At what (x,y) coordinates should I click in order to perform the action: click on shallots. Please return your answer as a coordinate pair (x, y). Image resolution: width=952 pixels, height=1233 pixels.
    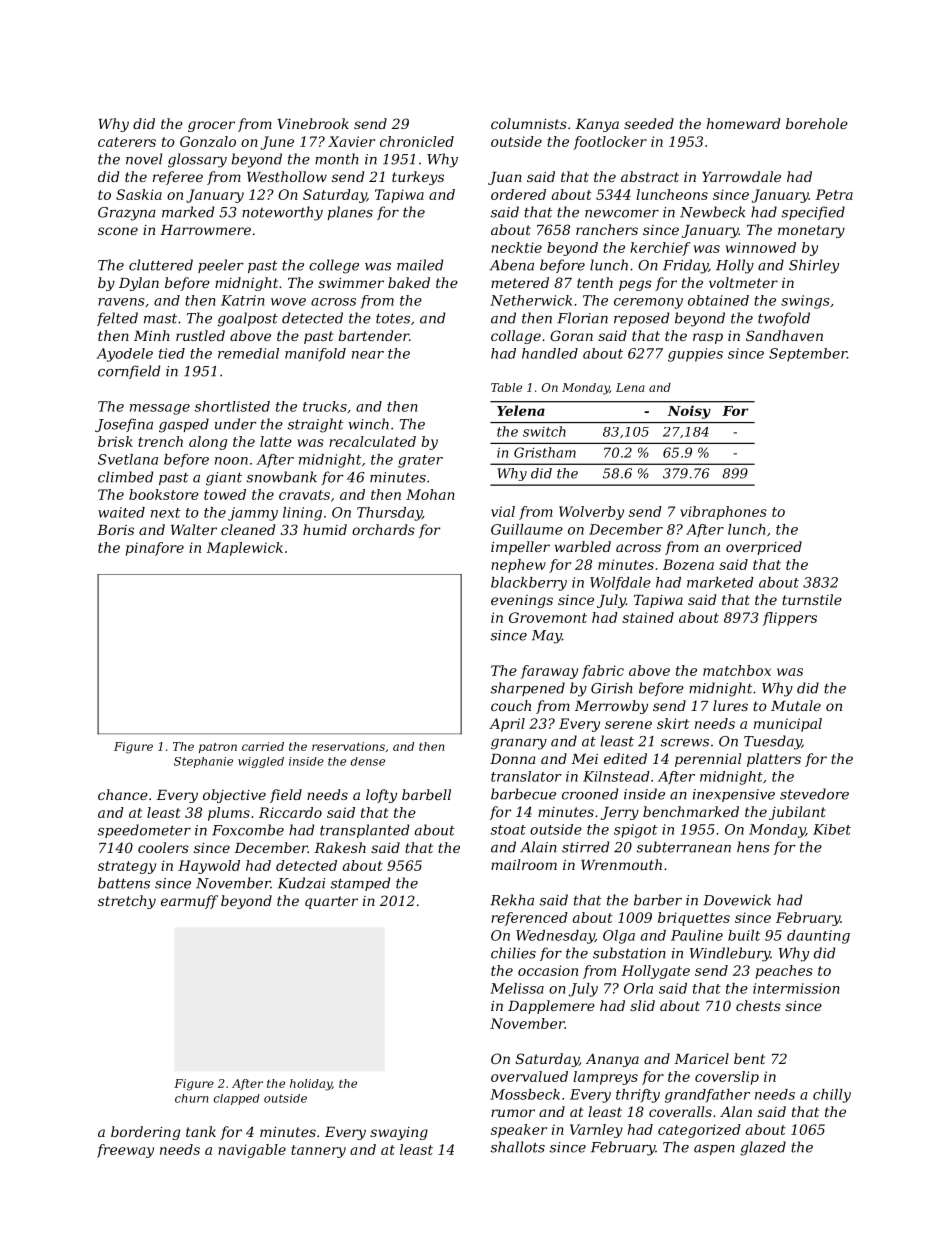
    Looking at the image, I should click on (518, 1147).
